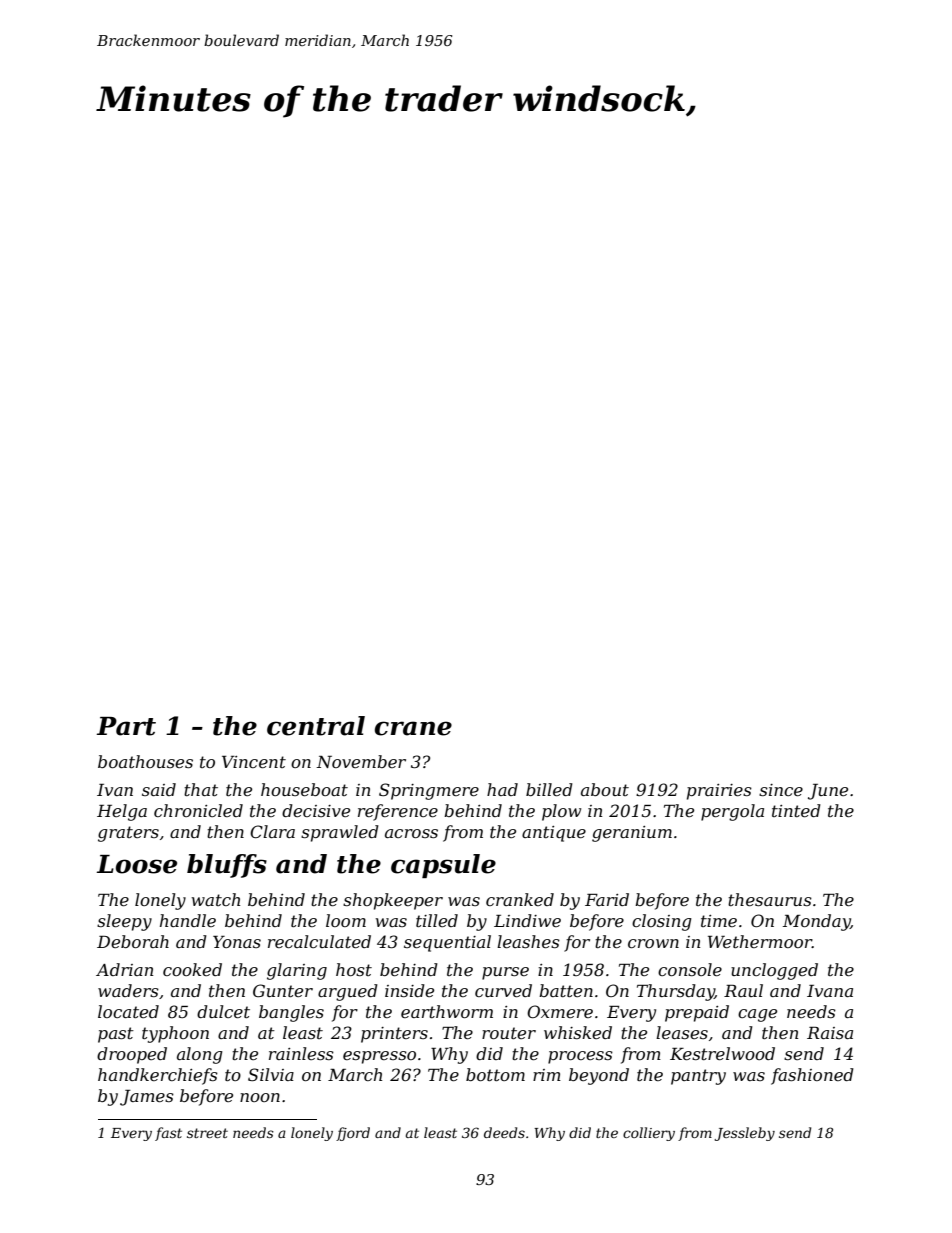  I want to click on process, so click(580, 1057).
